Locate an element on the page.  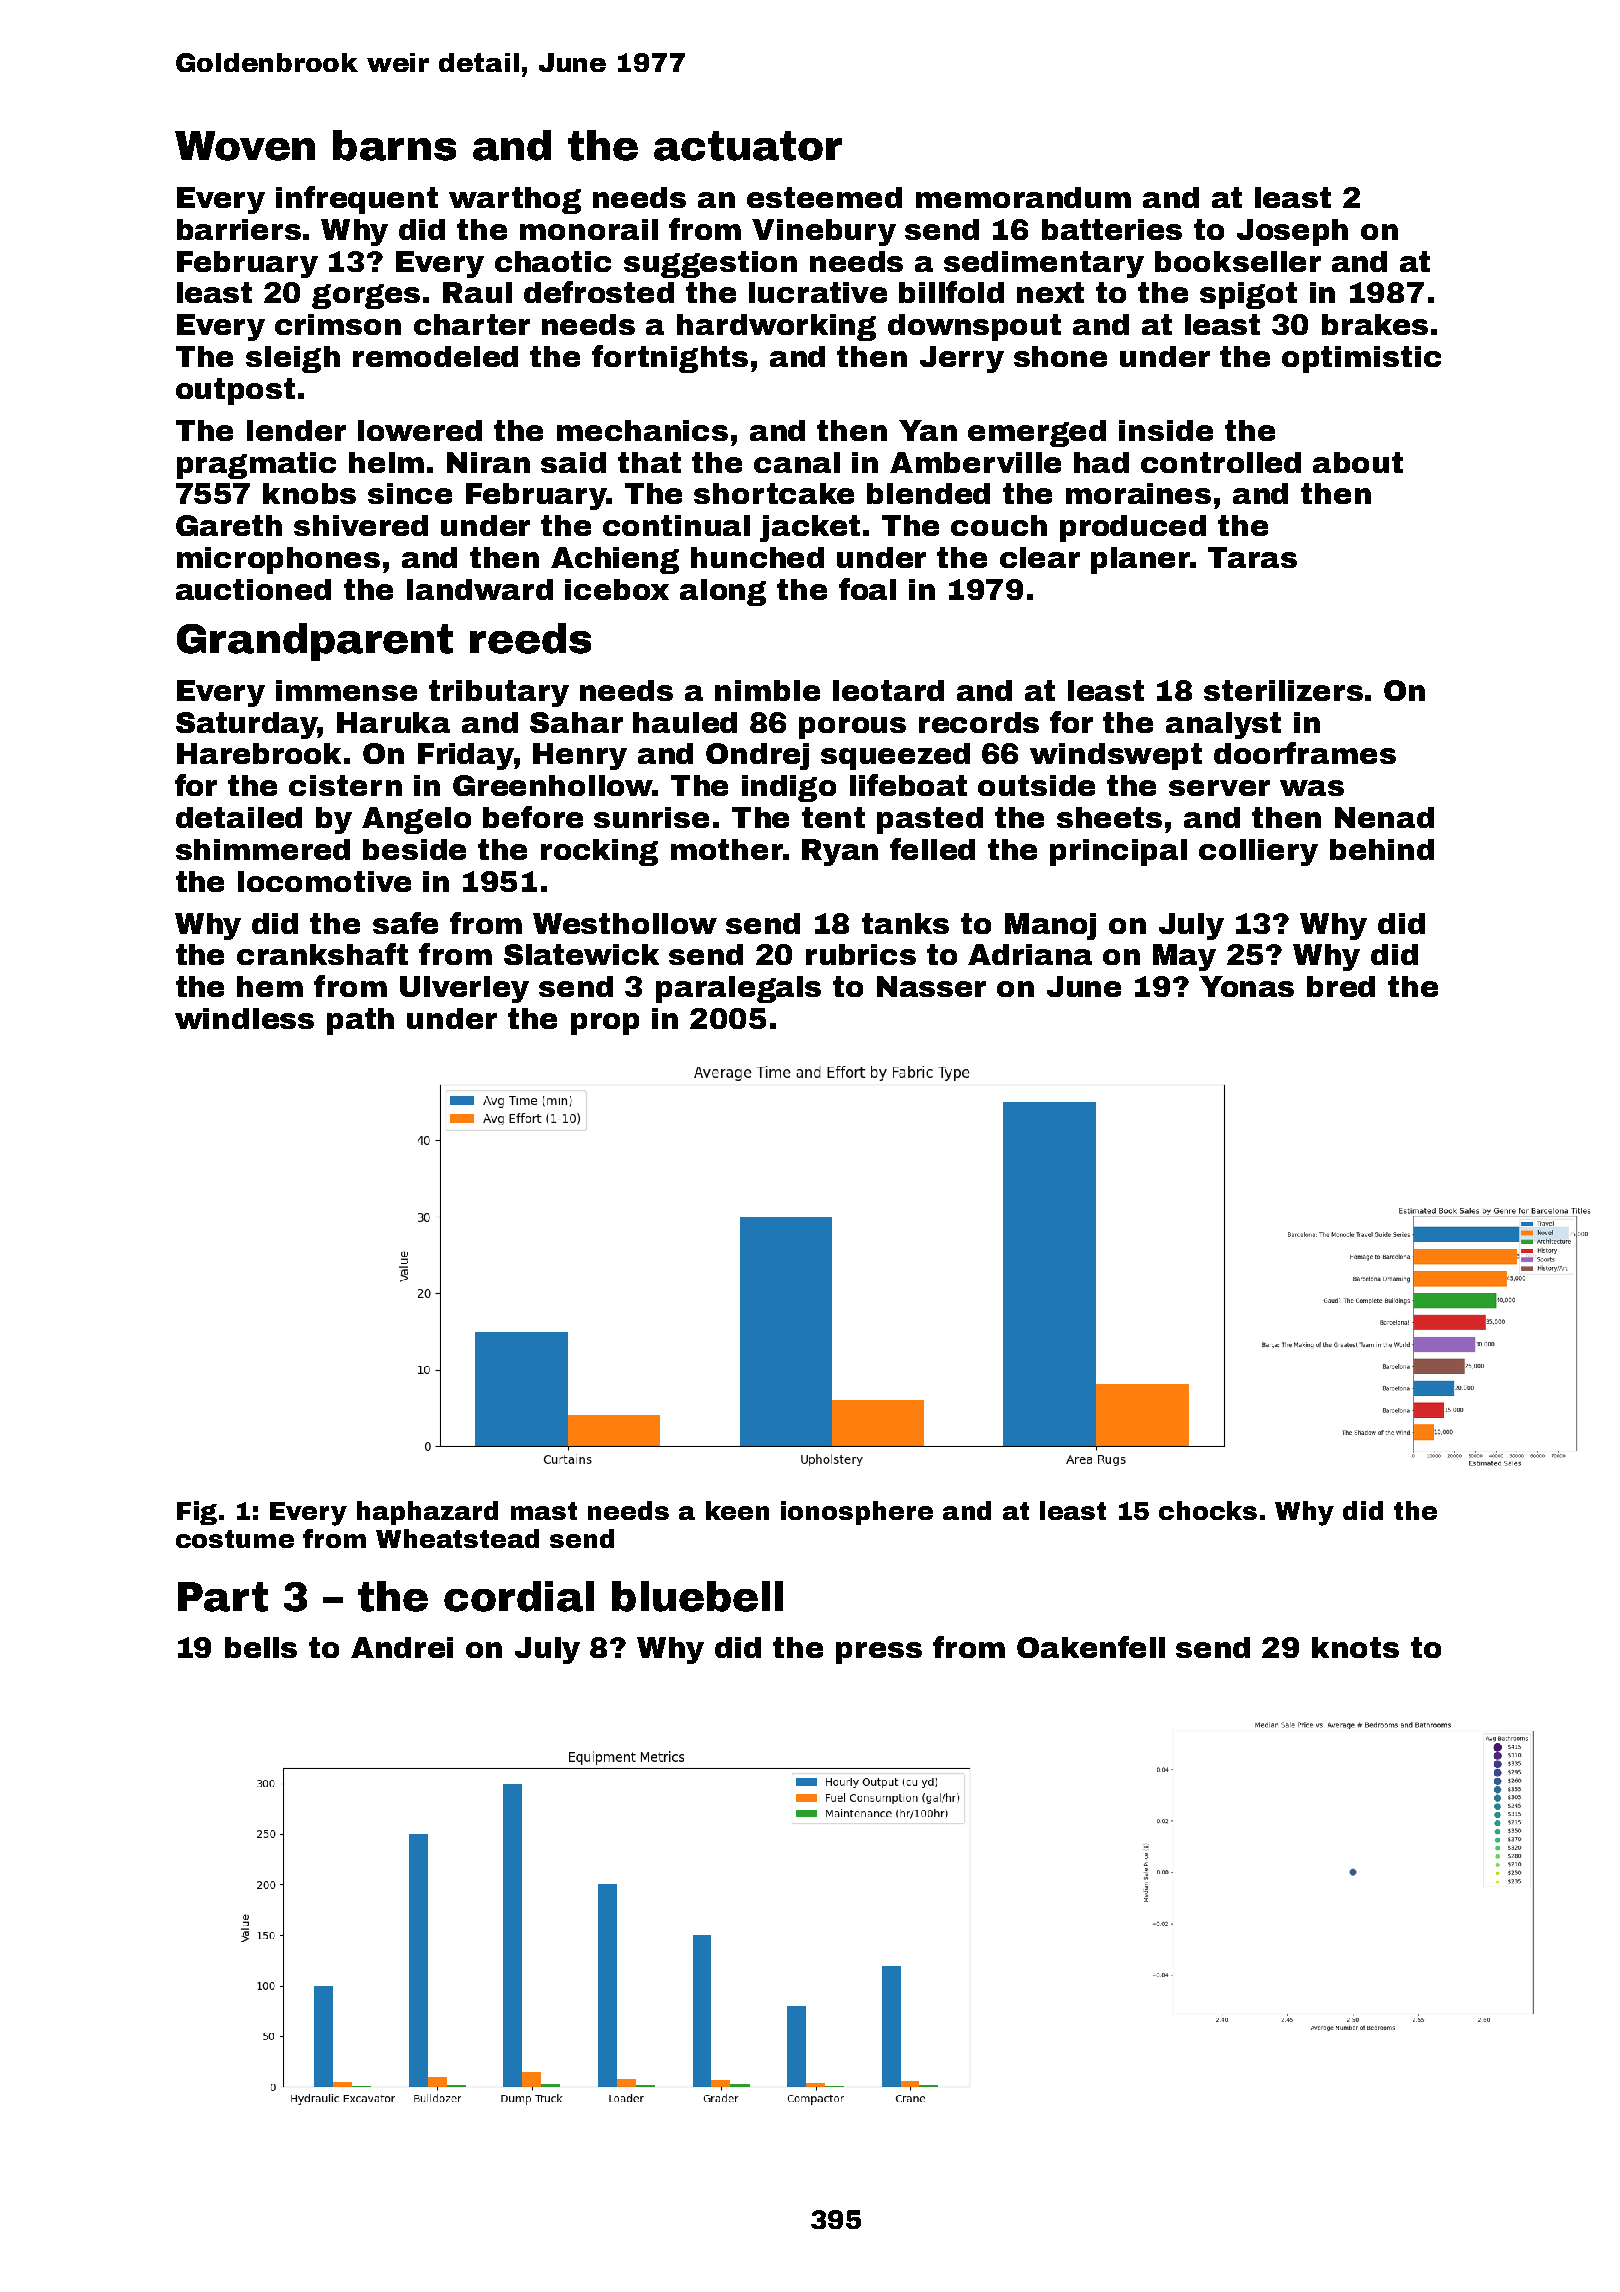
batteries is located at coordinates (1112, 229).
